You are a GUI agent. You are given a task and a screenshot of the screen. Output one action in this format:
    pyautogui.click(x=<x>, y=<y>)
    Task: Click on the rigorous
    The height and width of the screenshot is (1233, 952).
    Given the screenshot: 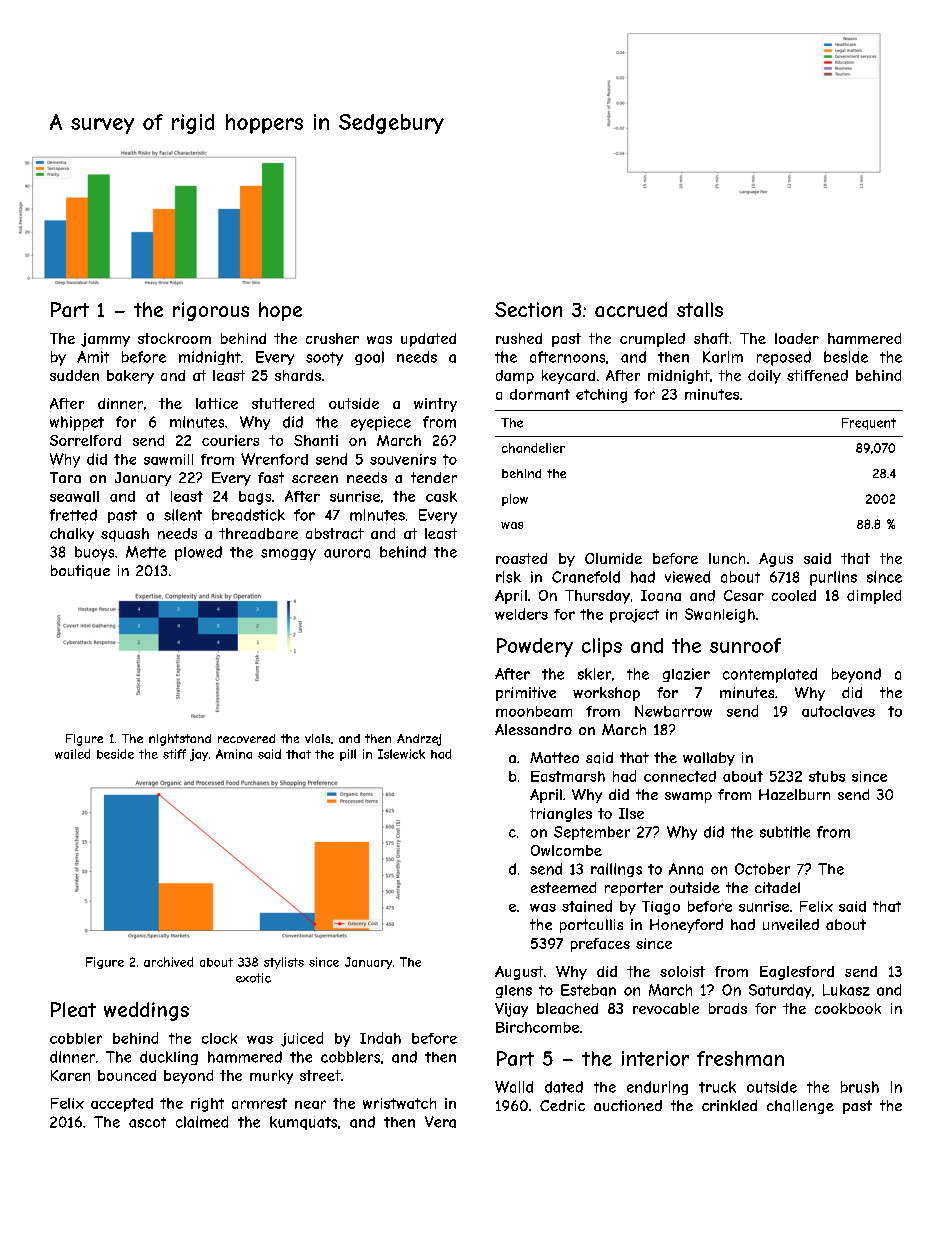 What is the action you would take?
    pyautogui.click(x=211, y=311)
